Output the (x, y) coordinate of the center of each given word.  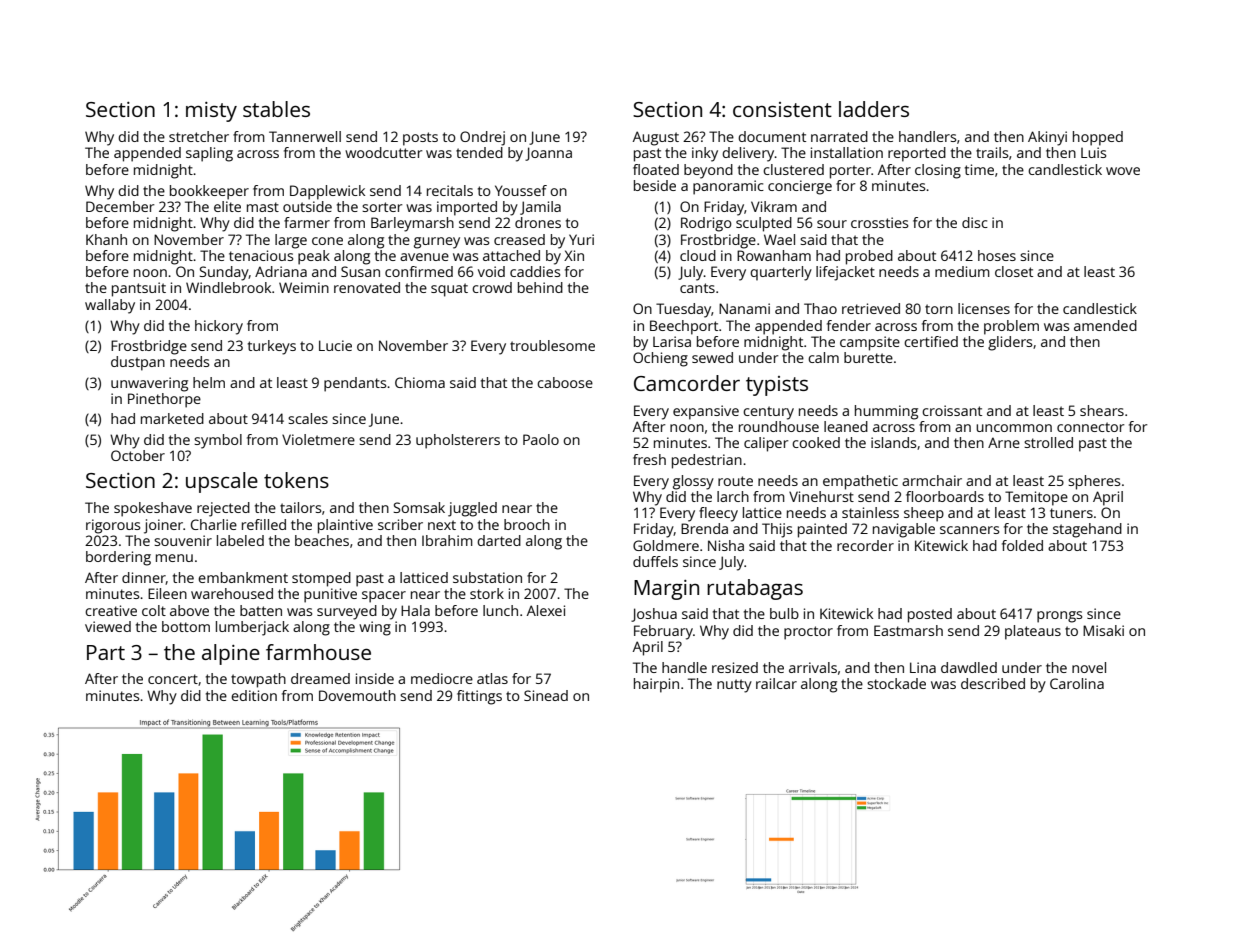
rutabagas (755, 589)
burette (868, 357)
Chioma (420, 382)
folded (1022, 545)
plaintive (345, 526)
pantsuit (139, 289)
